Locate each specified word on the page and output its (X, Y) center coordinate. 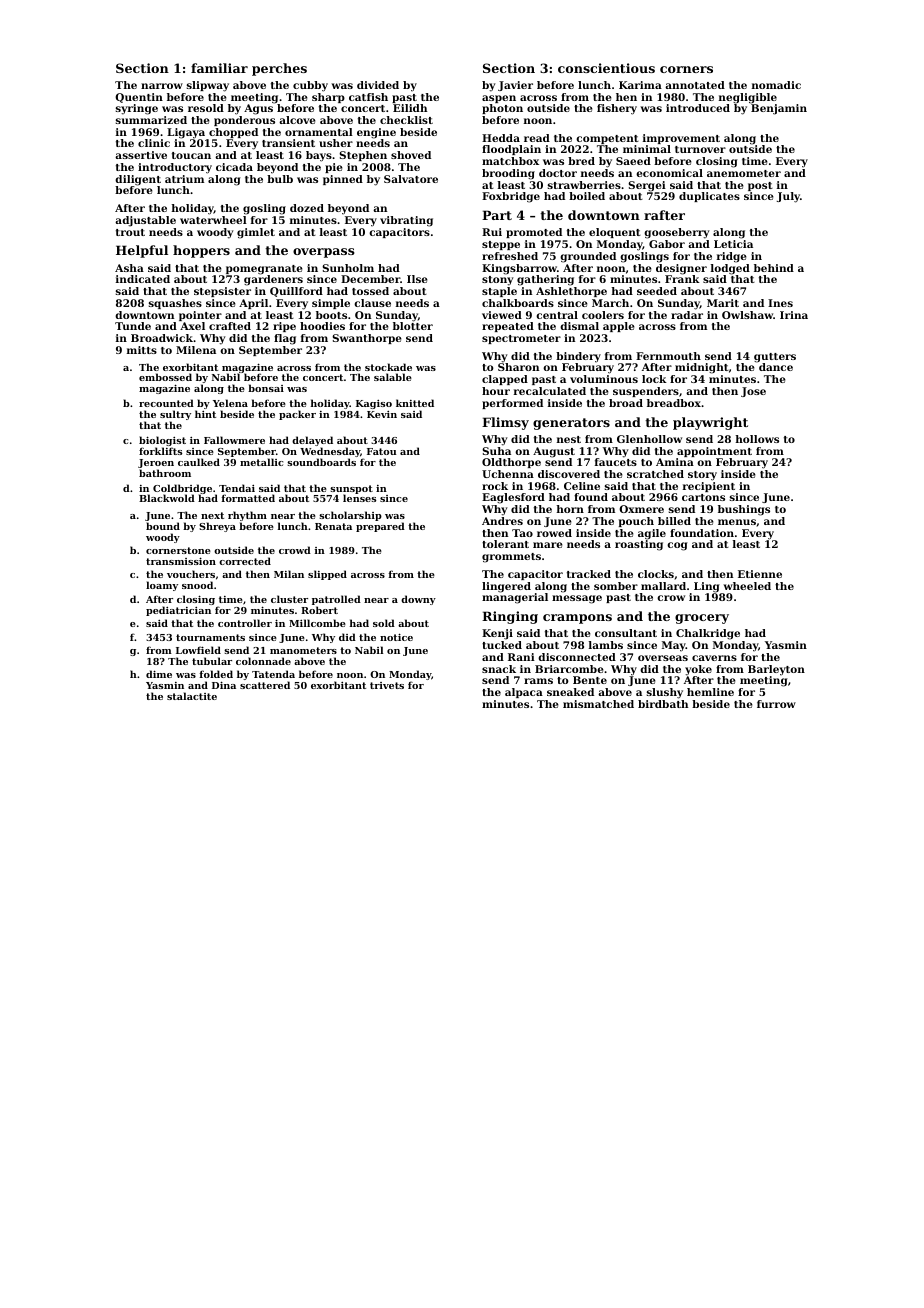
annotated (695, 85)
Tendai (237, 488)
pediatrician (178, 611)
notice (396, 637)
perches (279, 69)
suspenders (646, 392)
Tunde (133, 326)
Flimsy (505, 423)
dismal (579, 326)
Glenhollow (649, 439)
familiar (219, 68)
